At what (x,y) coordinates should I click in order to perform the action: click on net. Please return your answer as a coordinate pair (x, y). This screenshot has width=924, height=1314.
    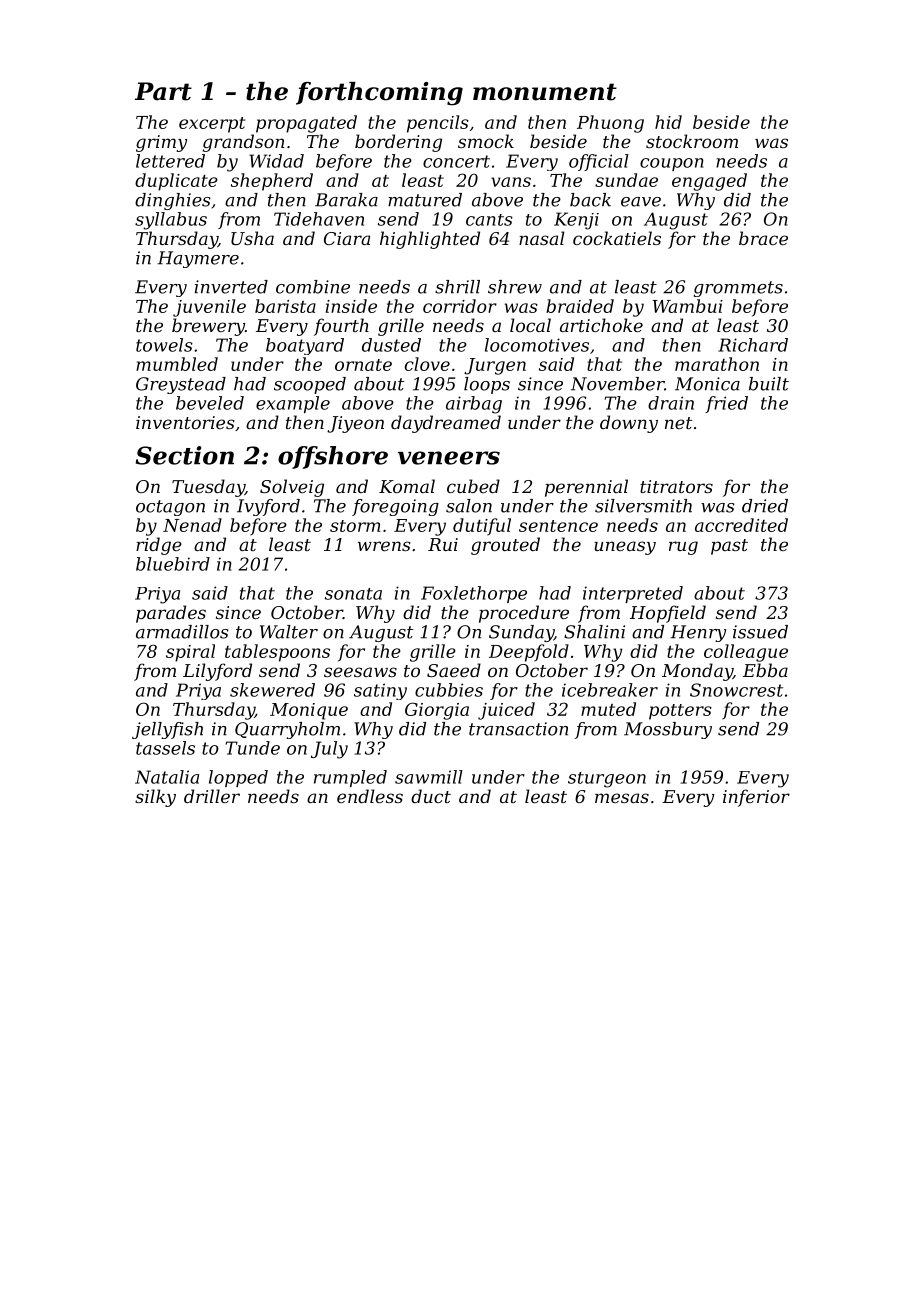
    Looking at the image, I should click on (678, 423).
